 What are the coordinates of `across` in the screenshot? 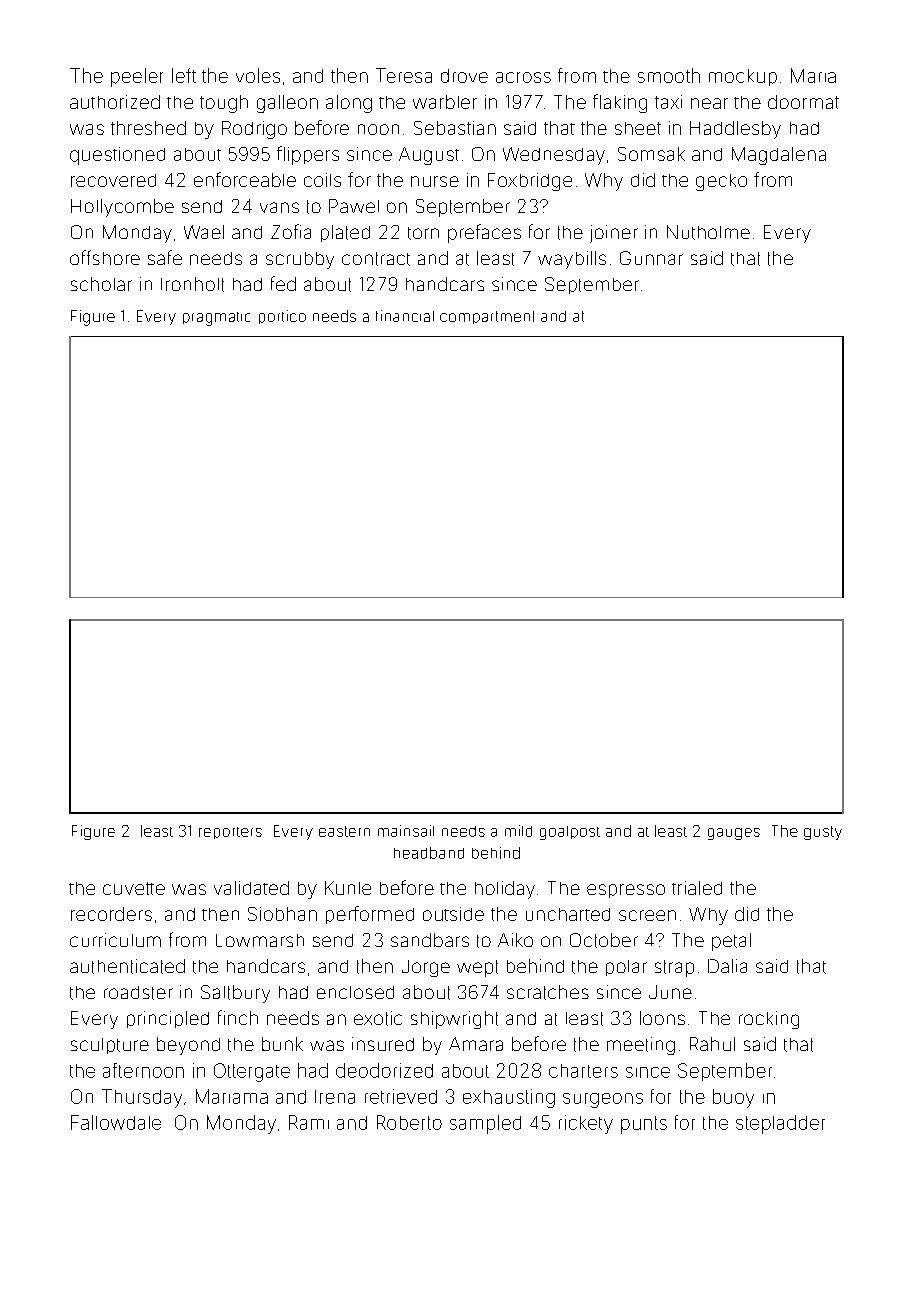 It's located at (523, 77).
